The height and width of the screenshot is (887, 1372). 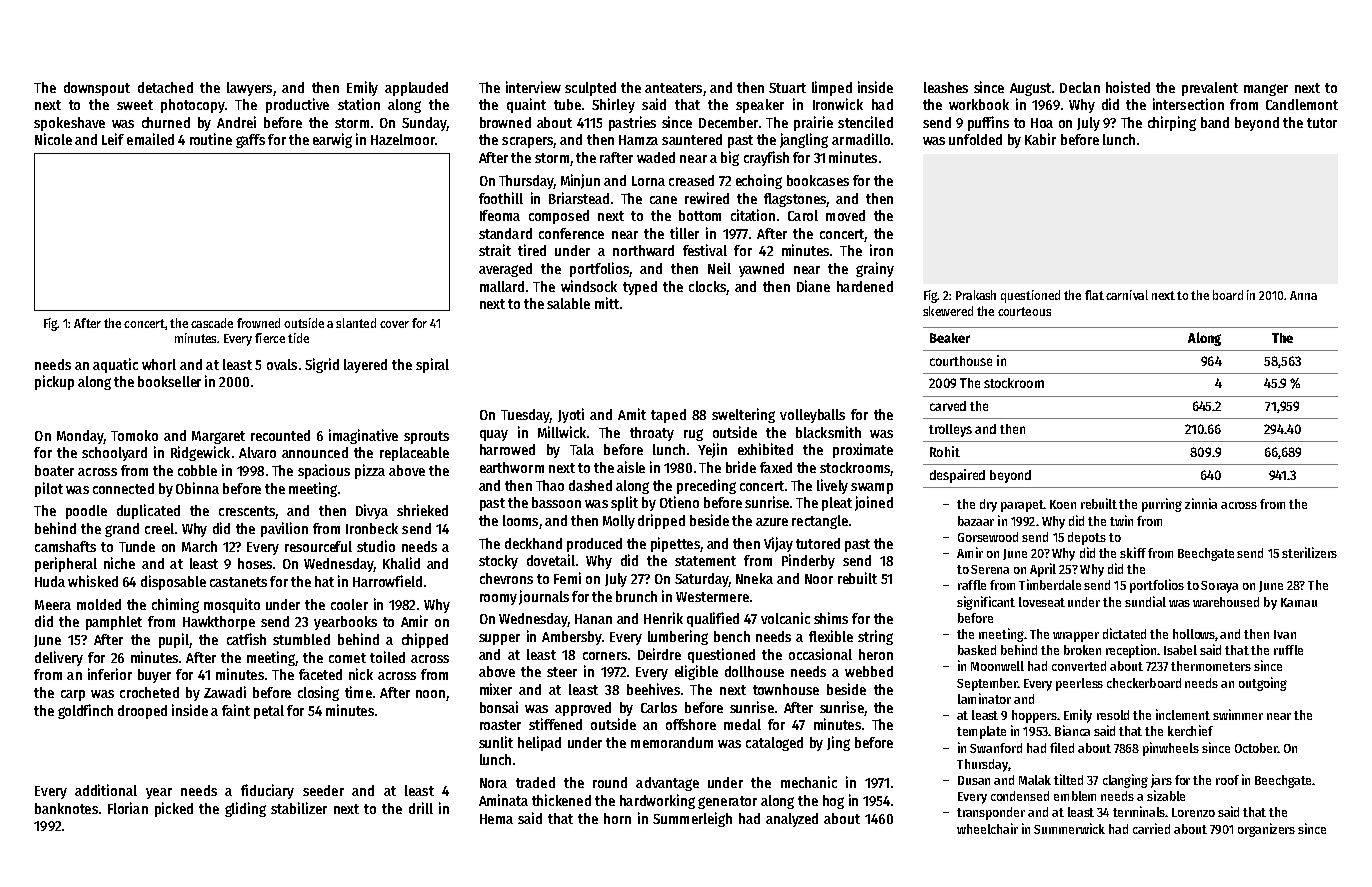 I want to click on Kabir, so click(x=1040, y=139).
